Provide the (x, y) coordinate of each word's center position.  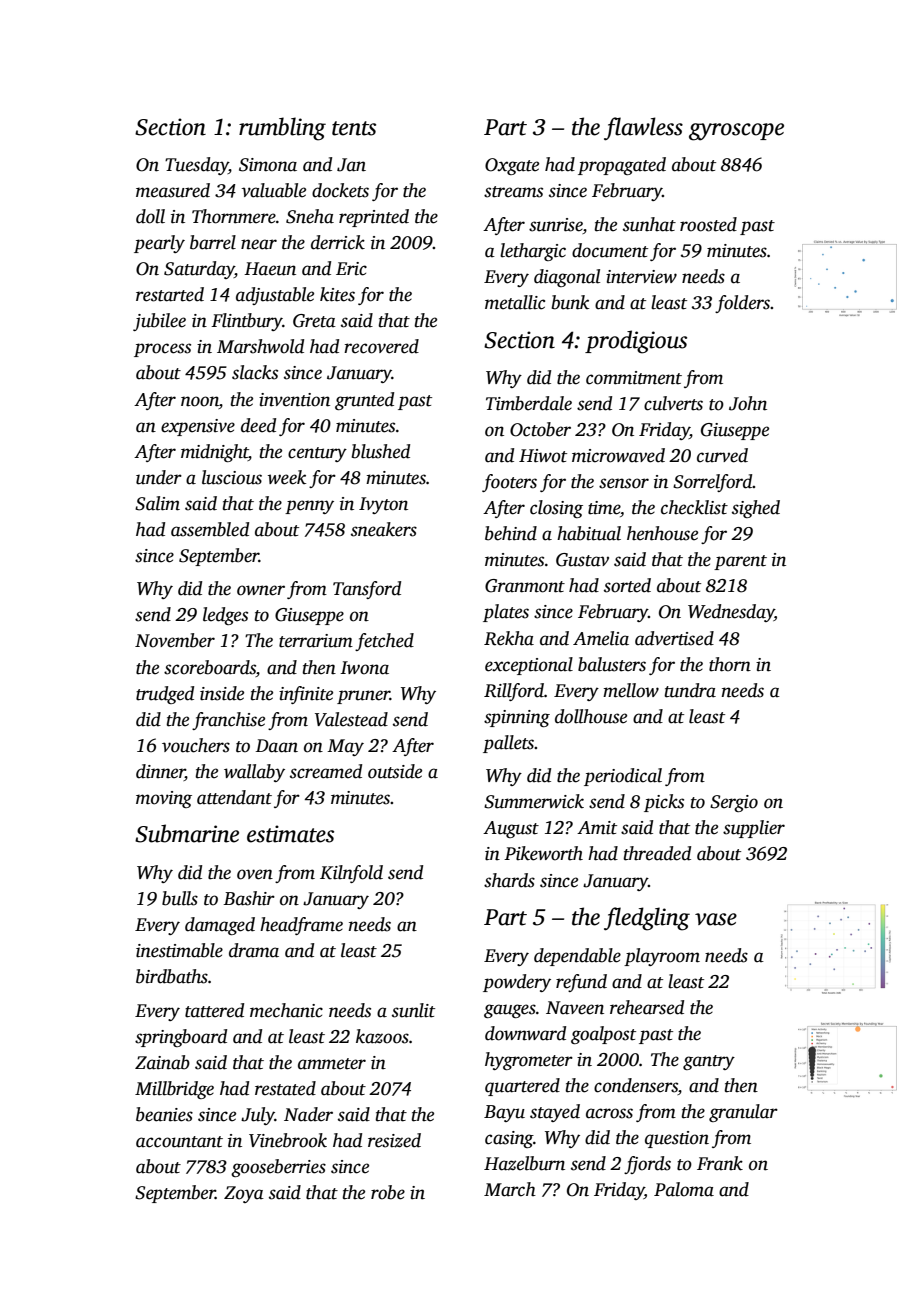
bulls (180, 898)
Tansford (367, 590)
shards (509, 880)
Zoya (244, 1194)
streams (513, 192)
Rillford (514, 692)
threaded (657, 853)
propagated (622, 166)
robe (388, 1192)
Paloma (684, 1189)
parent (740, 562)
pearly (159, 244)
